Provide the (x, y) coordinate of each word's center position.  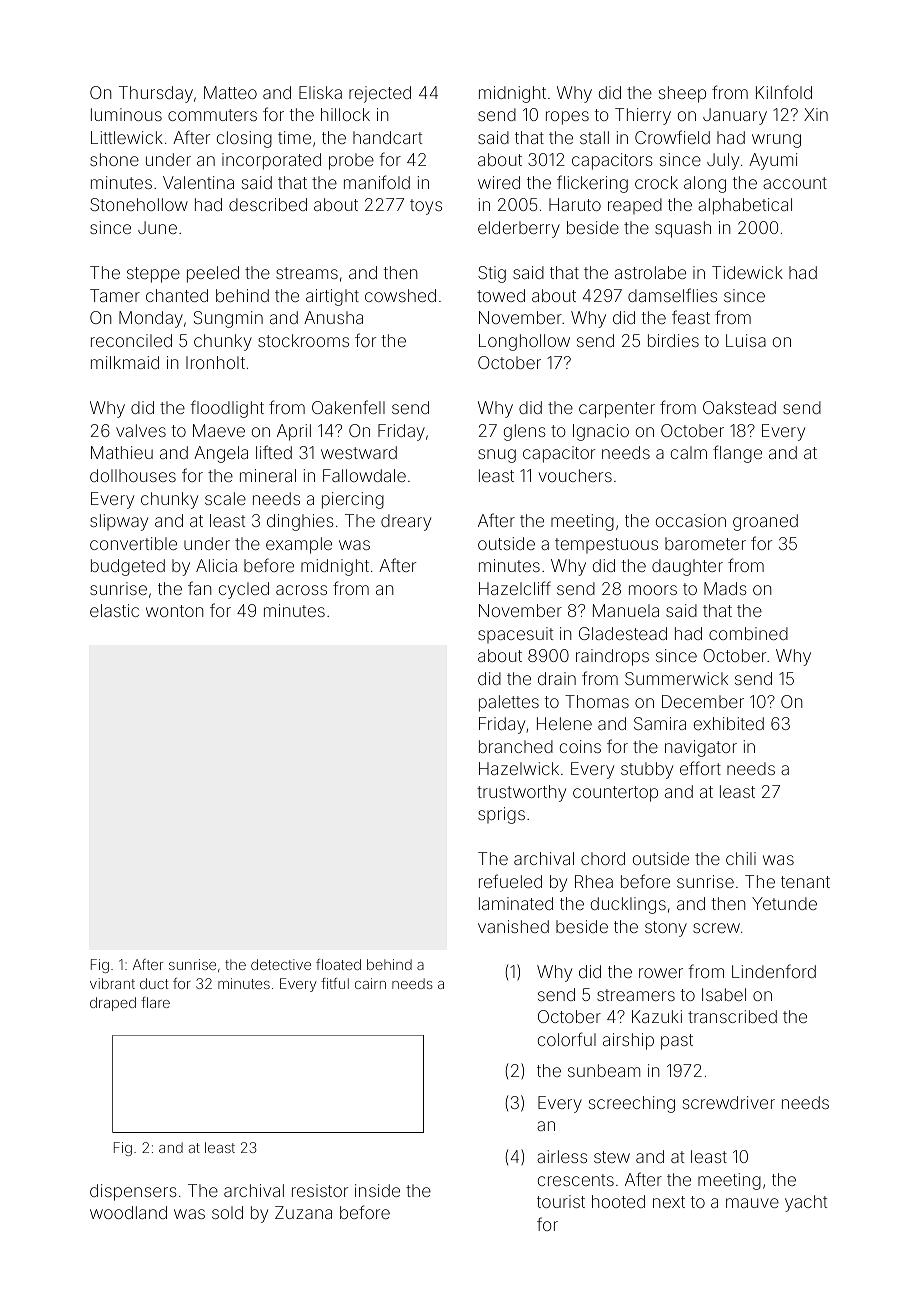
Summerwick (676, 678)
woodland (128, 1212)
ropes (567, 118)
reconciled (131, 340)
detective (281, 964)
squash (683, 229)
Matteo (230, 92)
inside (377, 1190)
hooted (618, 1201)
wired (499, 182)
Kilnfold (784, 92)
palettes (509, 703)
